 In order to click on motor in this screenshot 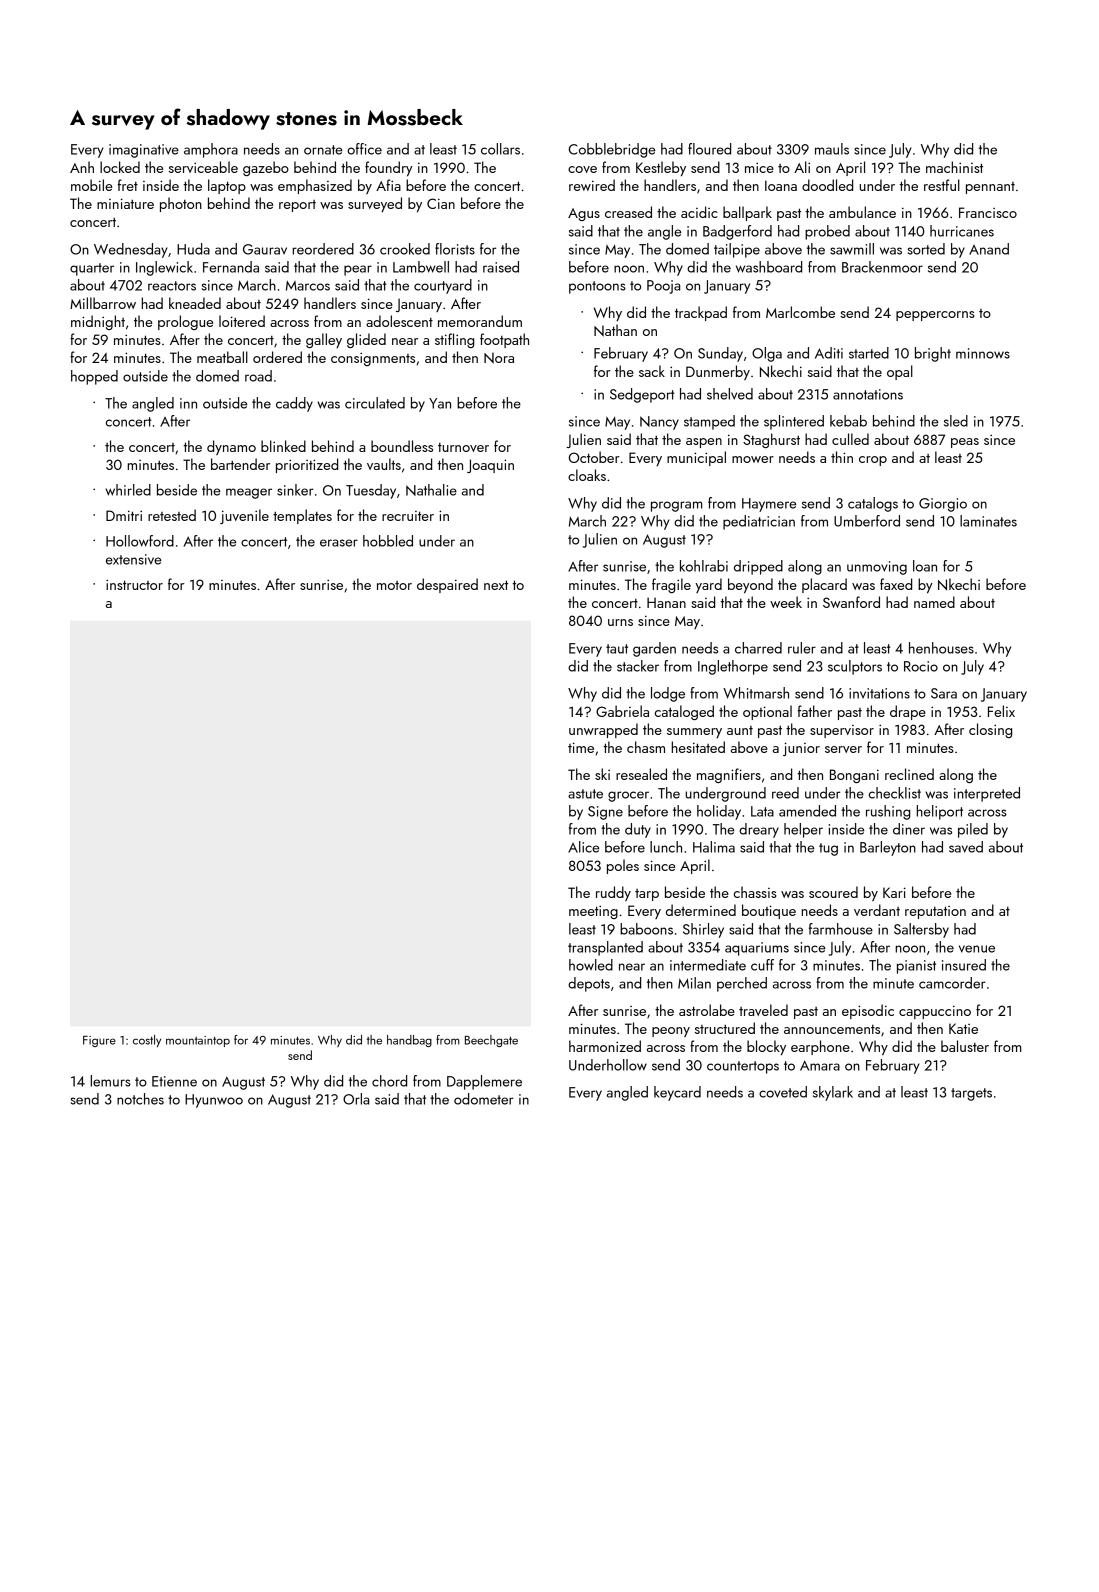, I will do `click(394, 585)`.
